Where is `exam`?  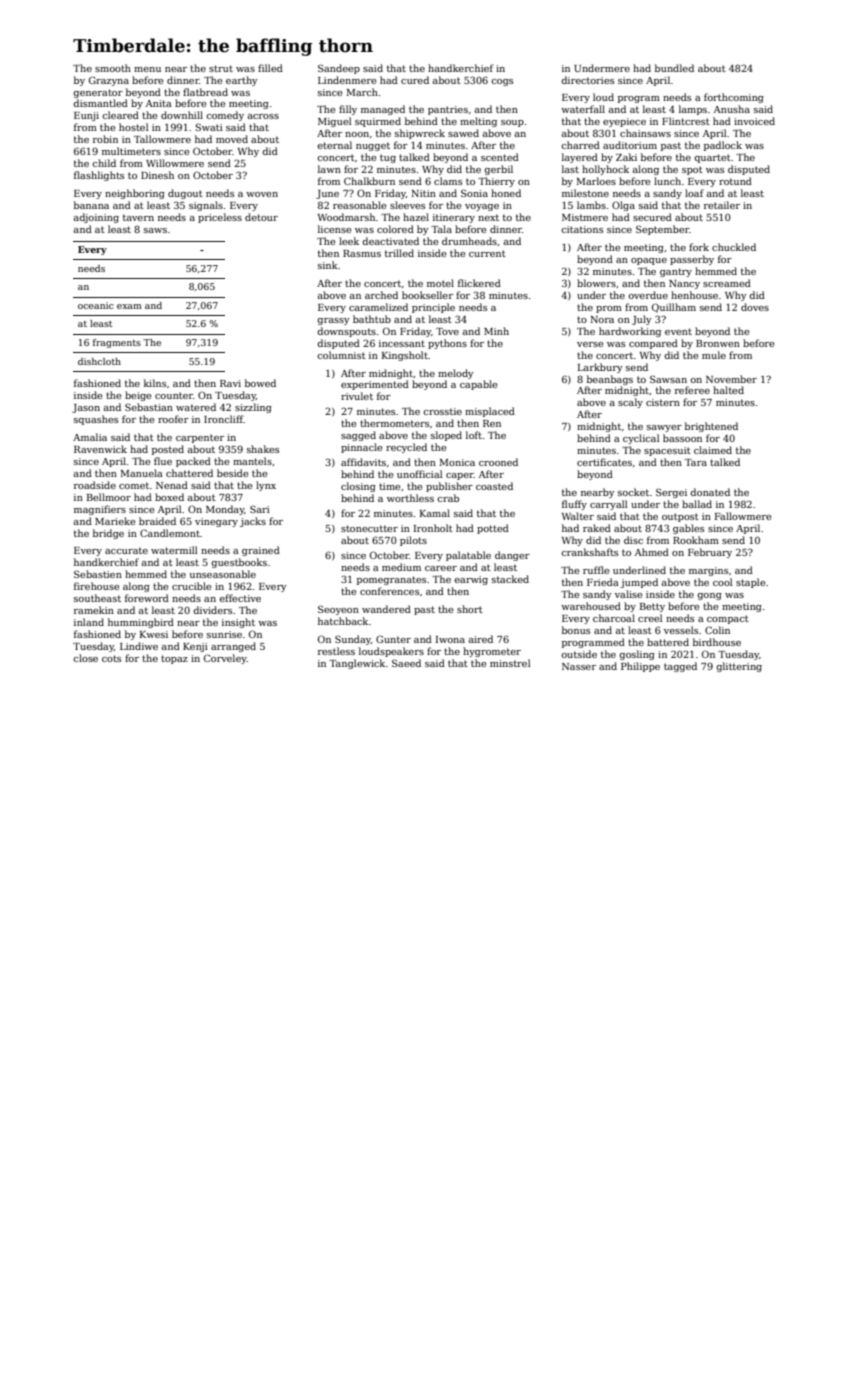 exam is located at coordinates (129, 306).
